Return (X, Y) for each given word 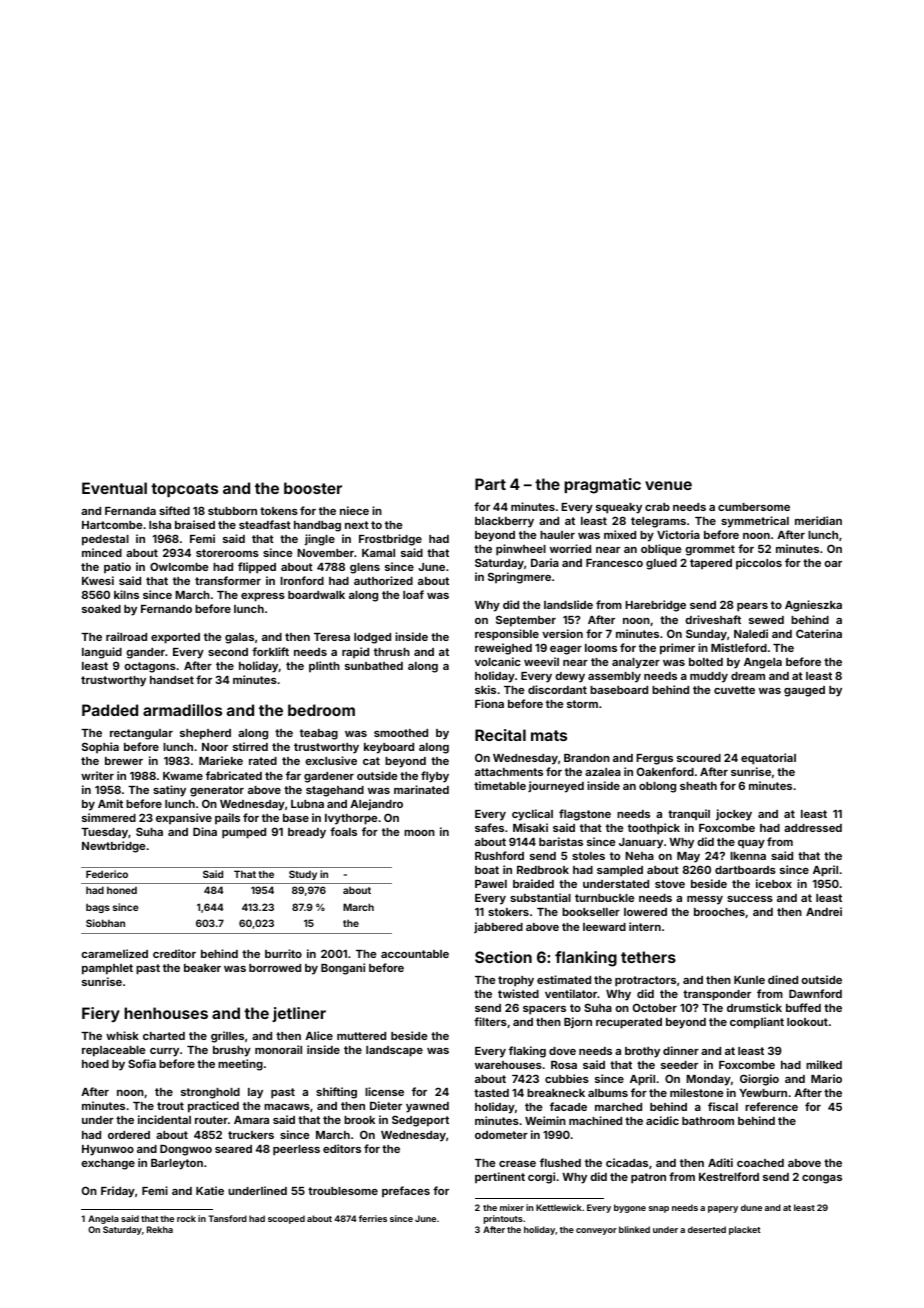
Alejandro (376, 804)
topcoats (184, 490)
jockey (734, 815)
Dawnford (815, 993)
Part (490, 484)
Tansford (227, 1218)
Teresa (332, 637)
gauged (804, 691)
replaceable (114, 1051)
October (655, 1007)
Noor (215, 747)
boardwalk (316, 595)
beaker (202, 968)
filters (490, 1021)
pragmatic (602, 486)
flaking (527, 1052)
